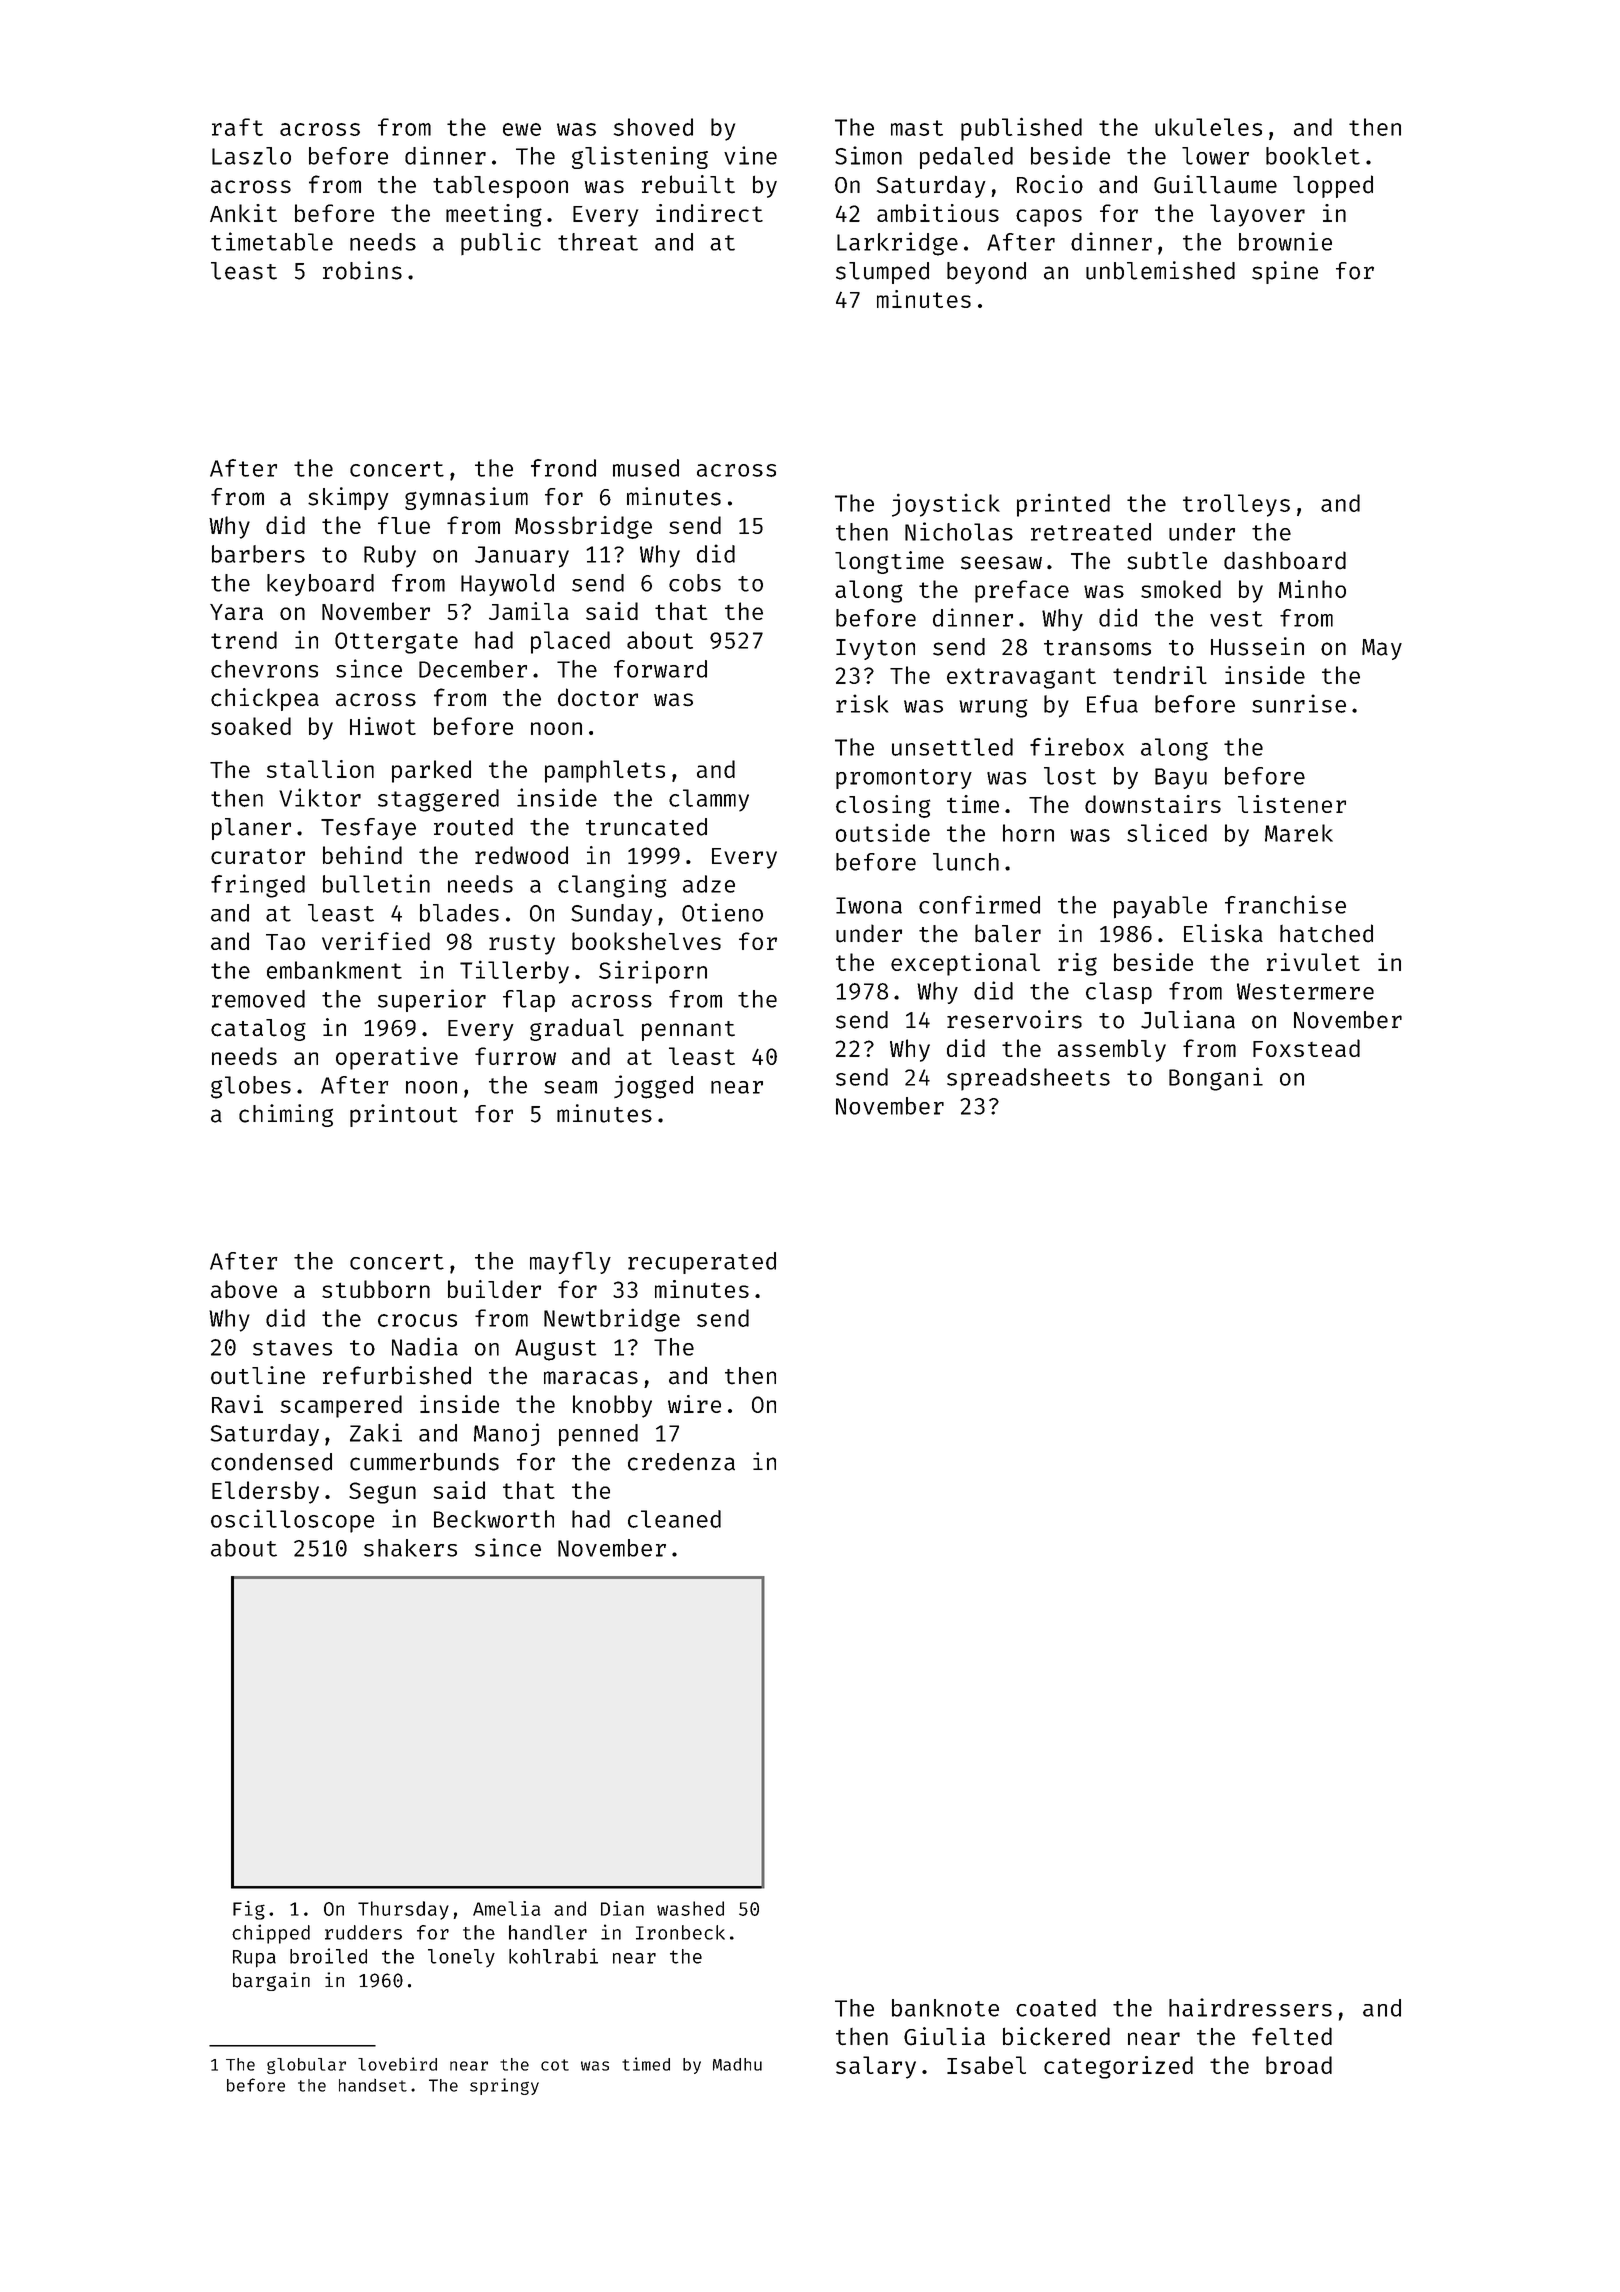  What do you see at coordinates (694, 1404) in the image?
I see `wire` at bounding box center [694, 1404].
